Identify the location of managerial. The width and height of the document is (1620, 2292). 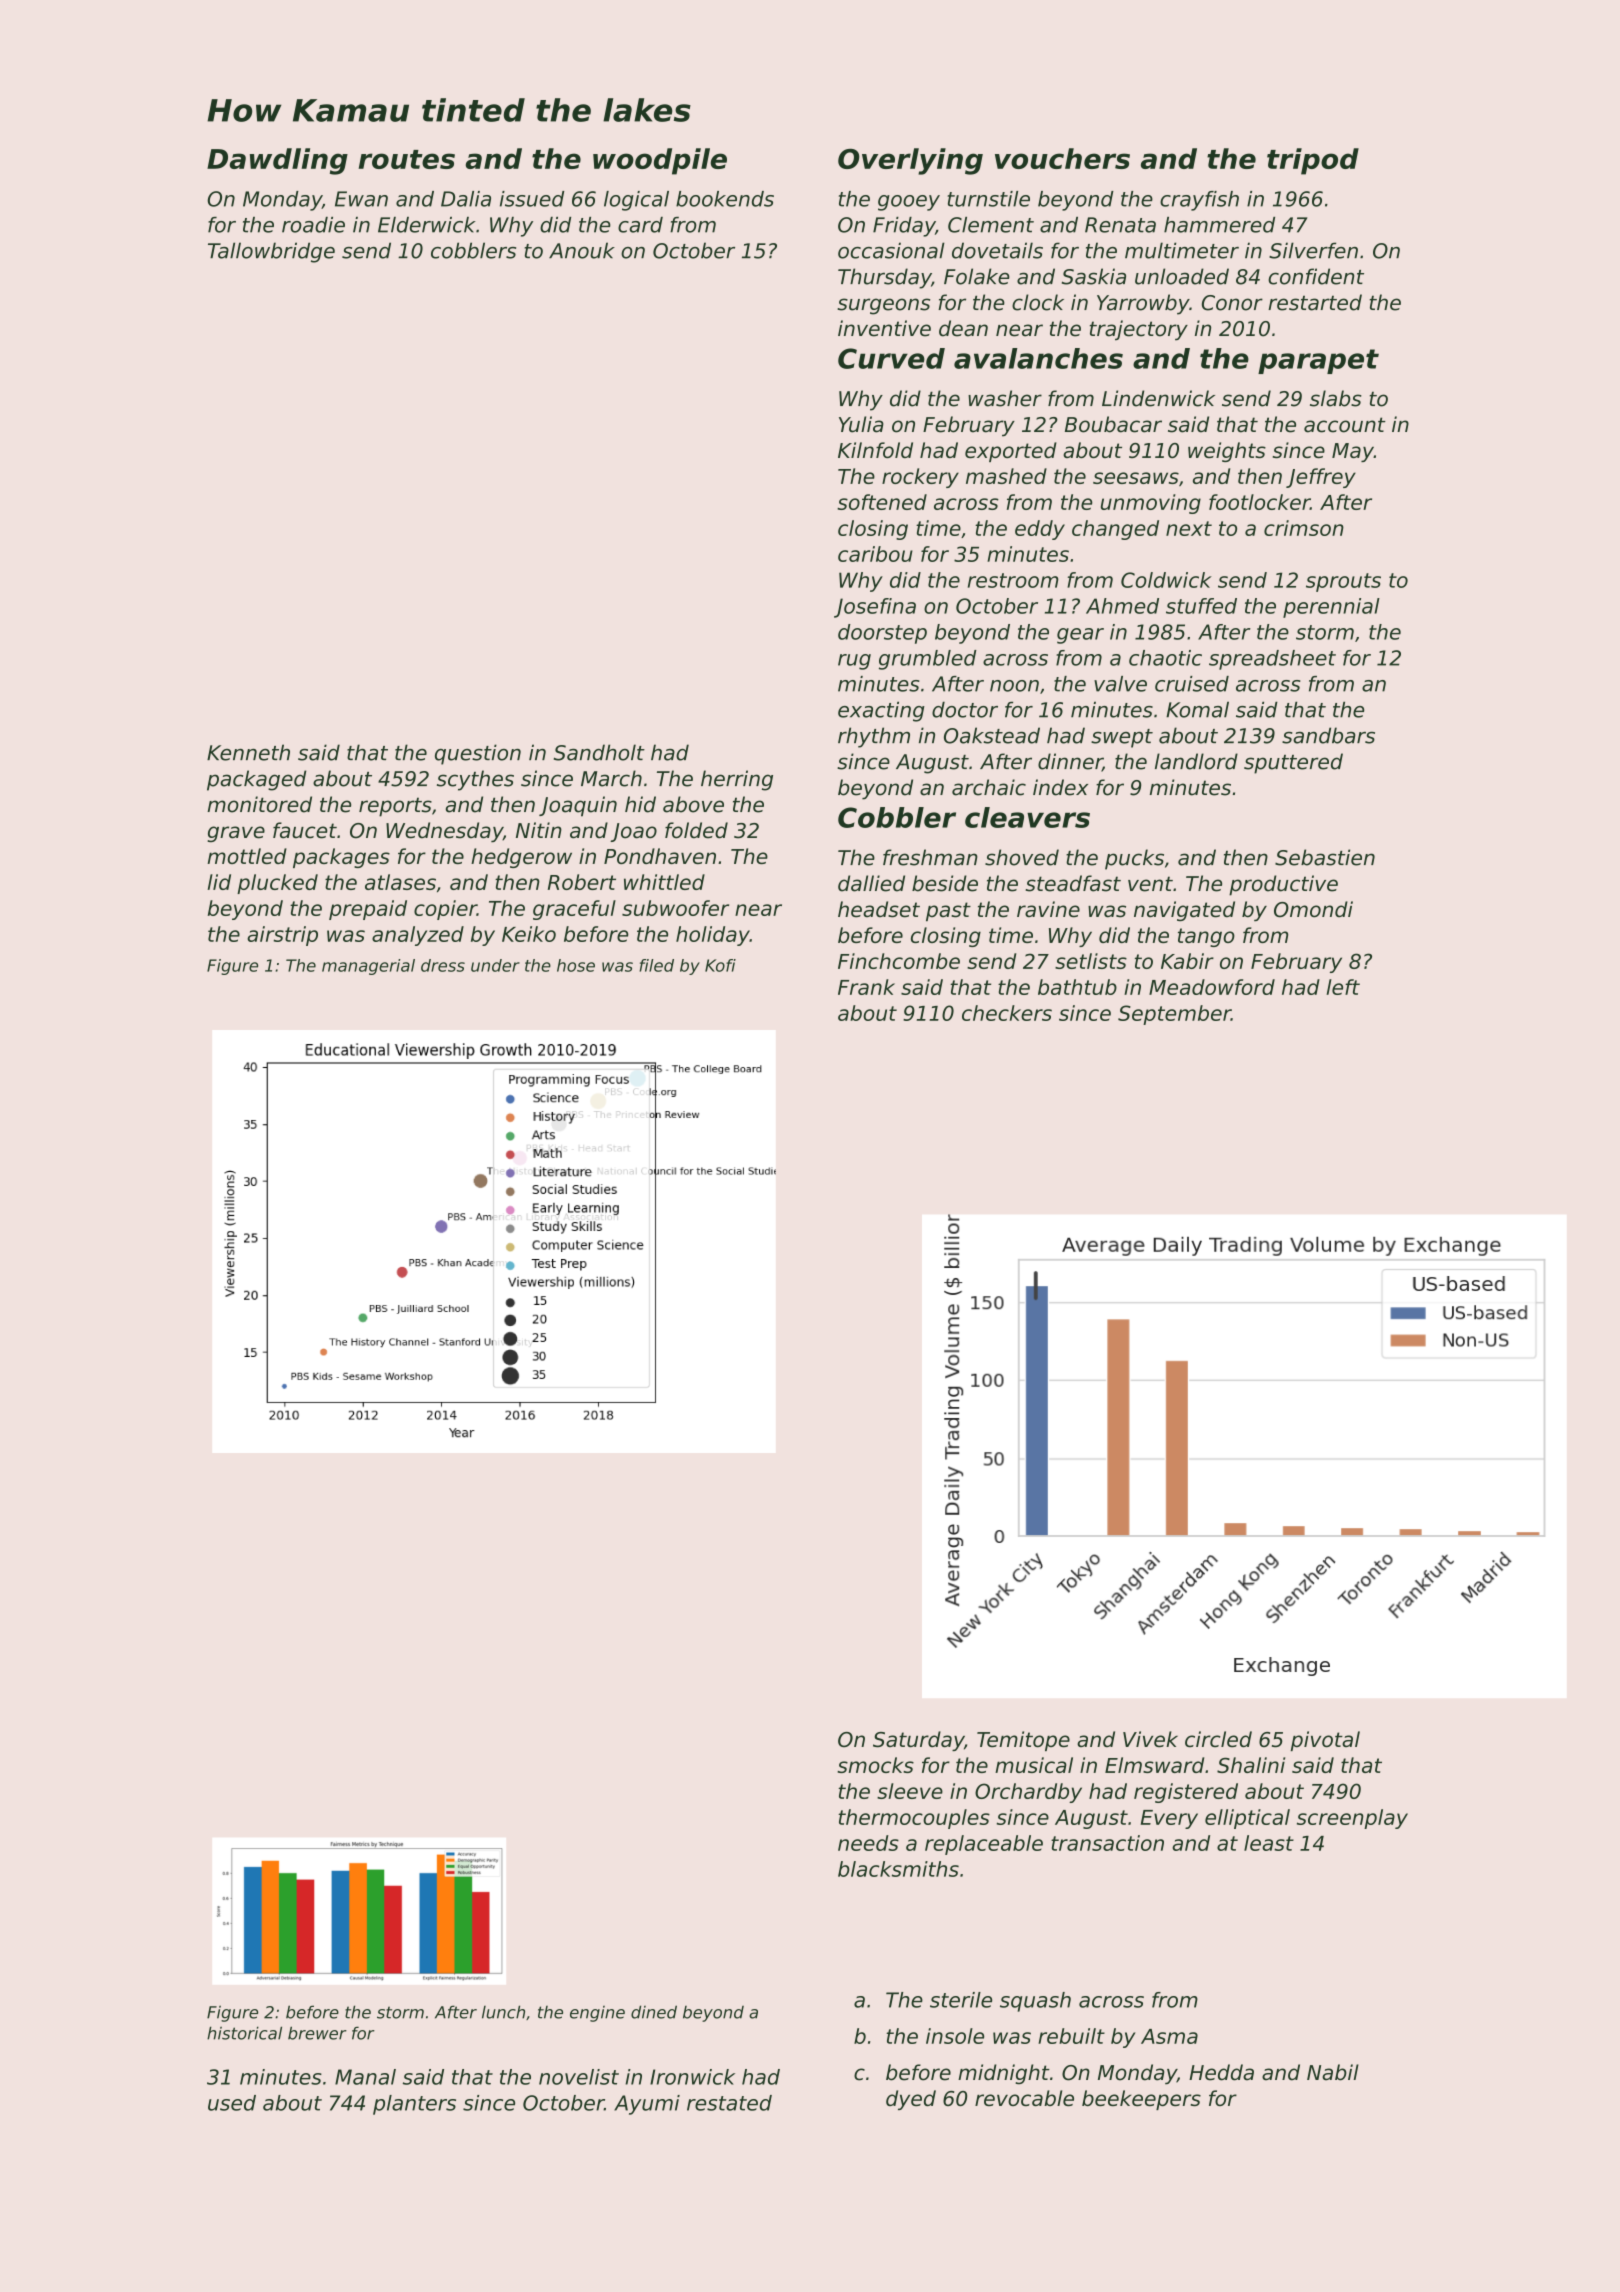
(368, 967).
